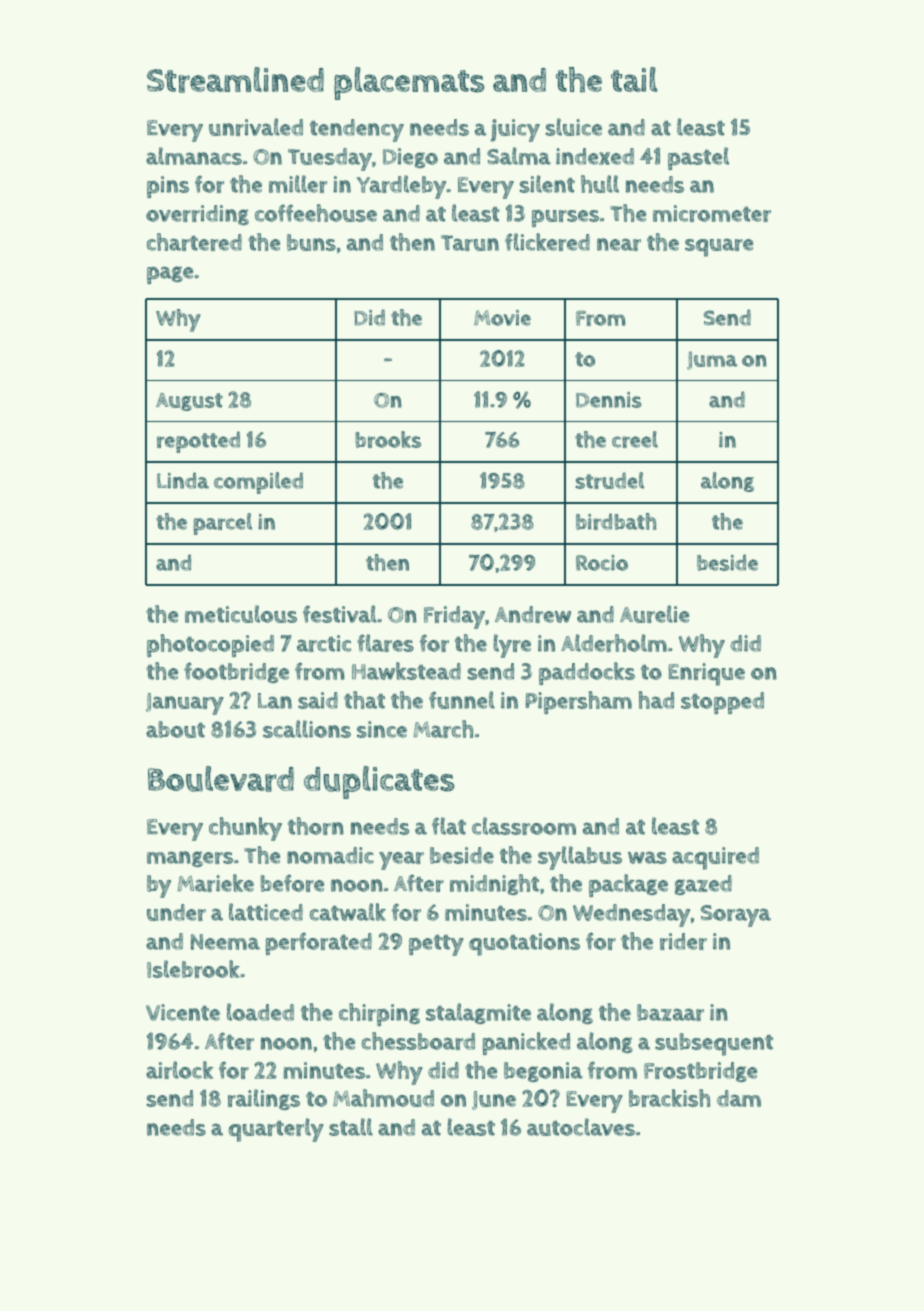 This document has height=1311, width=924. Describe the element at coordinates (600, 184) in the document. I see `hull` at that location.
